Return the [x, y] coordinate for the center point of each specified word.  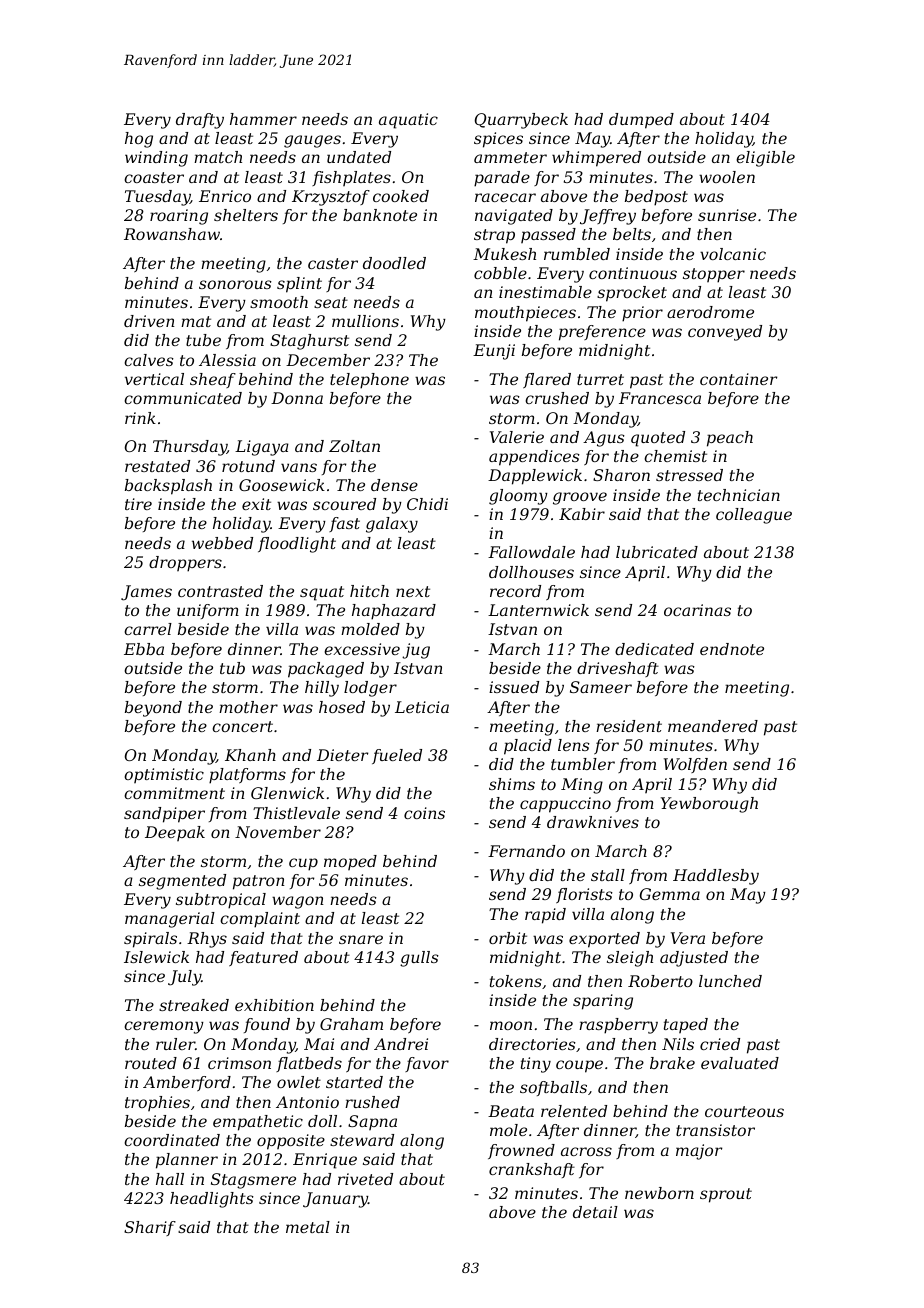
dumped [641, 121]
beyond [153, 709]
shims [512, 784]
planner [187, 1161]
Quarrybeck [521, 121]
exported [604, 940]
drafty [200, 121]
